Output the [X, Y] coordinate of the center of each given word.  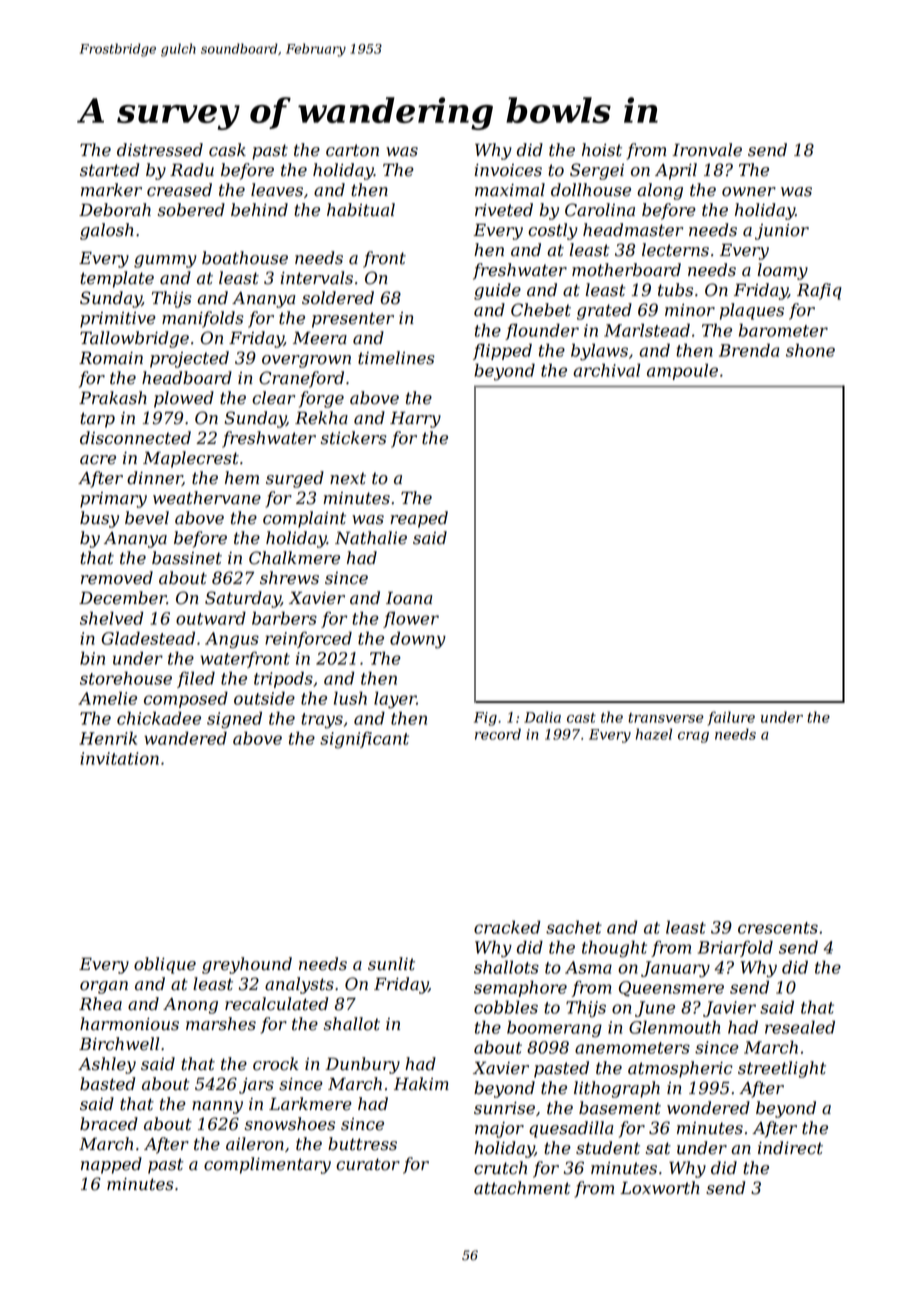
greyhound [247, 965]
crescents [778, 928]
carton [352, 150]
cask [227, 150]
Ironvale [707, 150]
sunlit [391, 964]
